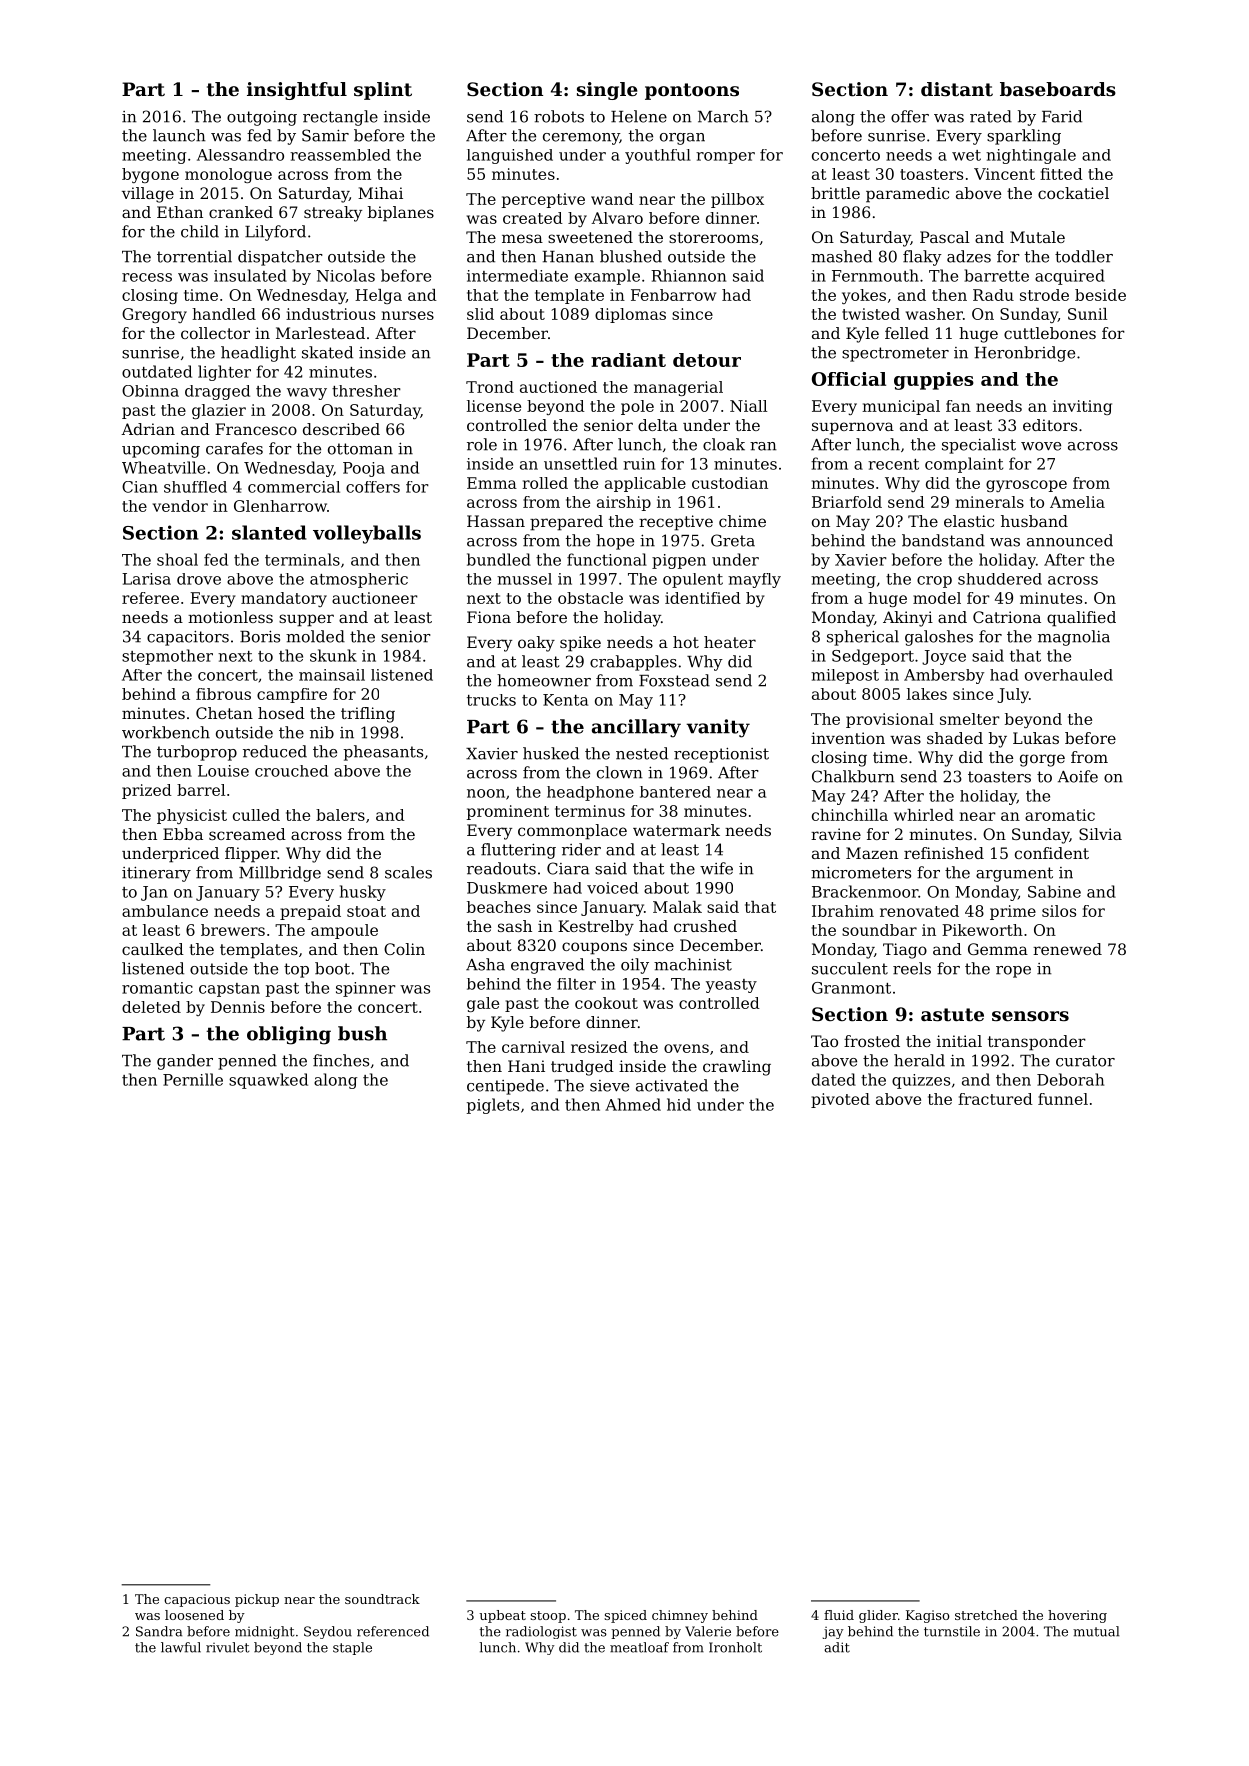 Image resolution: width=1249 pixels, height=1766 pixels. Describe the element at coordinates (510, 156) in the screenshot. I see `languished` at that location.
